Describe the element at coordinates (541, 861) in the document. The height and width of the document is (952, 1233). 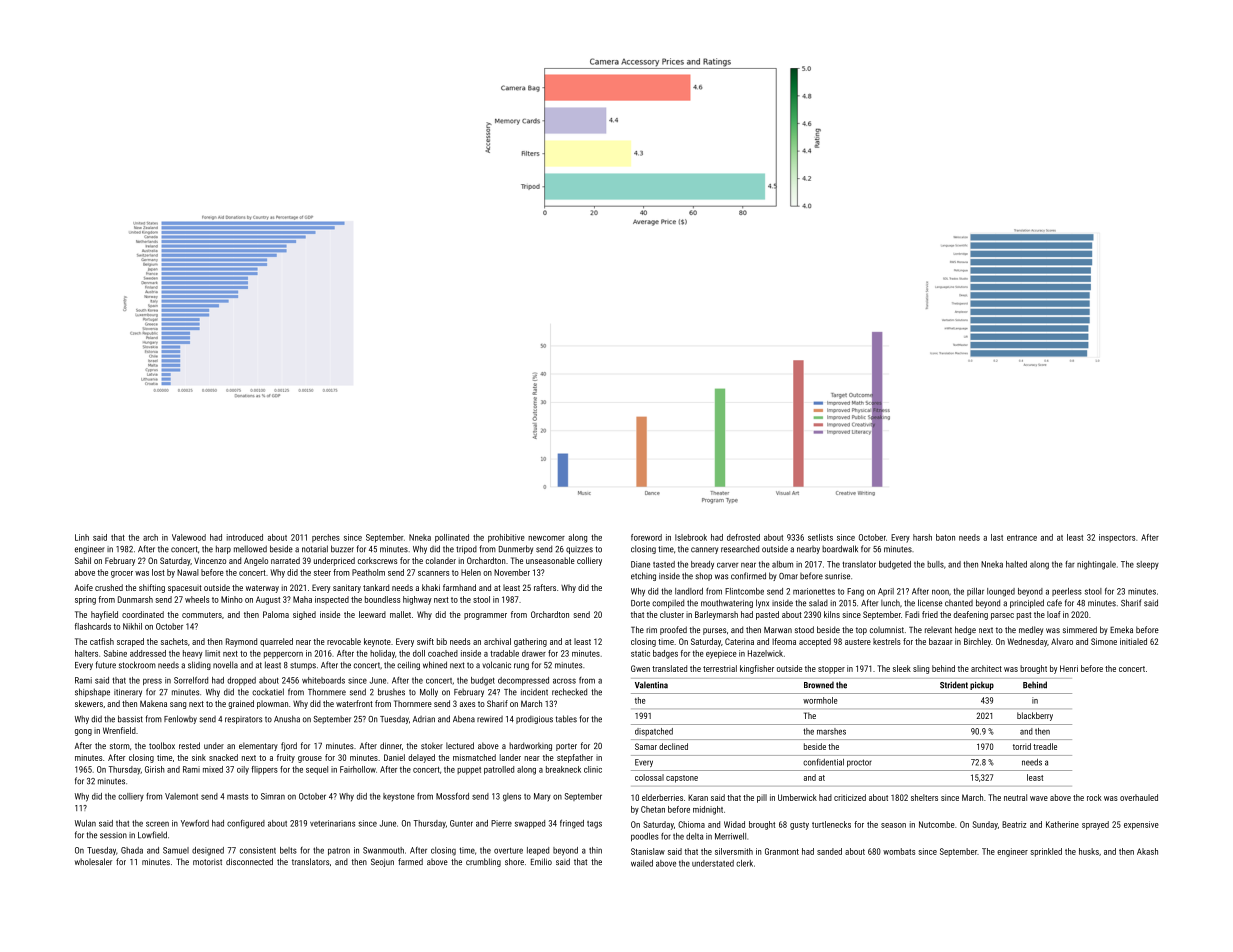
I see `Emilio` at that location.
